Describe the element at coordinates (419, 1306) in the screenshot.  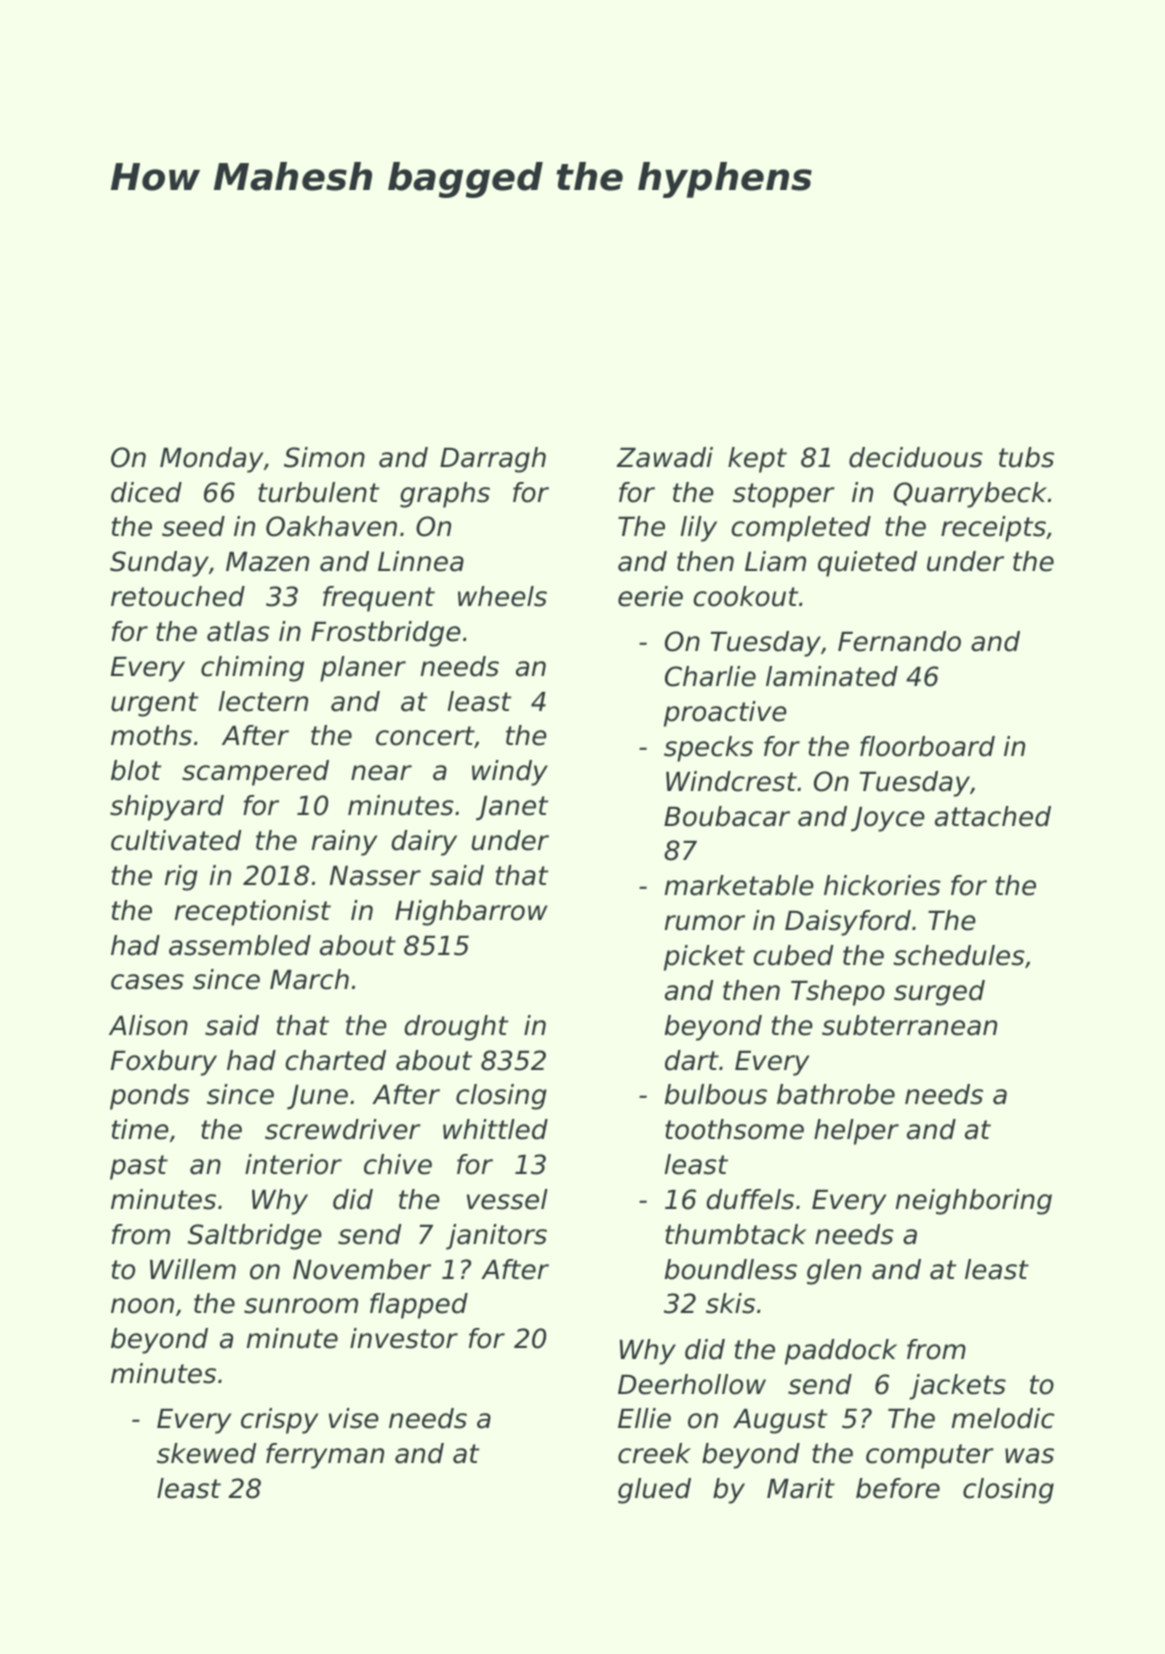
I see `flapped` at that location.
